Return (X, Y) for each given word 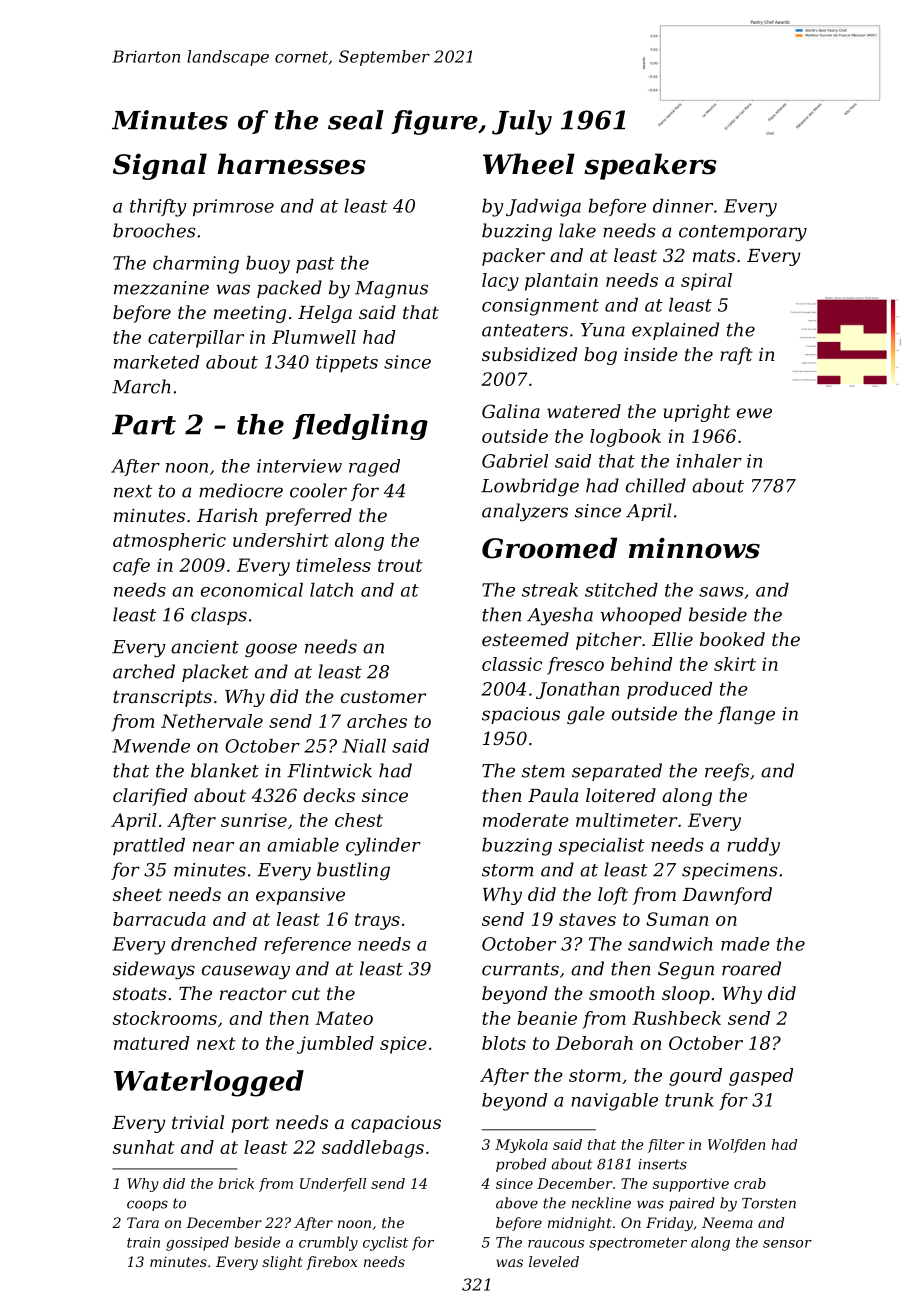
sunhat (144, 1147)
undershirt (281, 540)
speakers (650, 166)
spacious (521, 715)
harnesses (292, 164)
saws (721, 592)
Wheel (529, 164)
